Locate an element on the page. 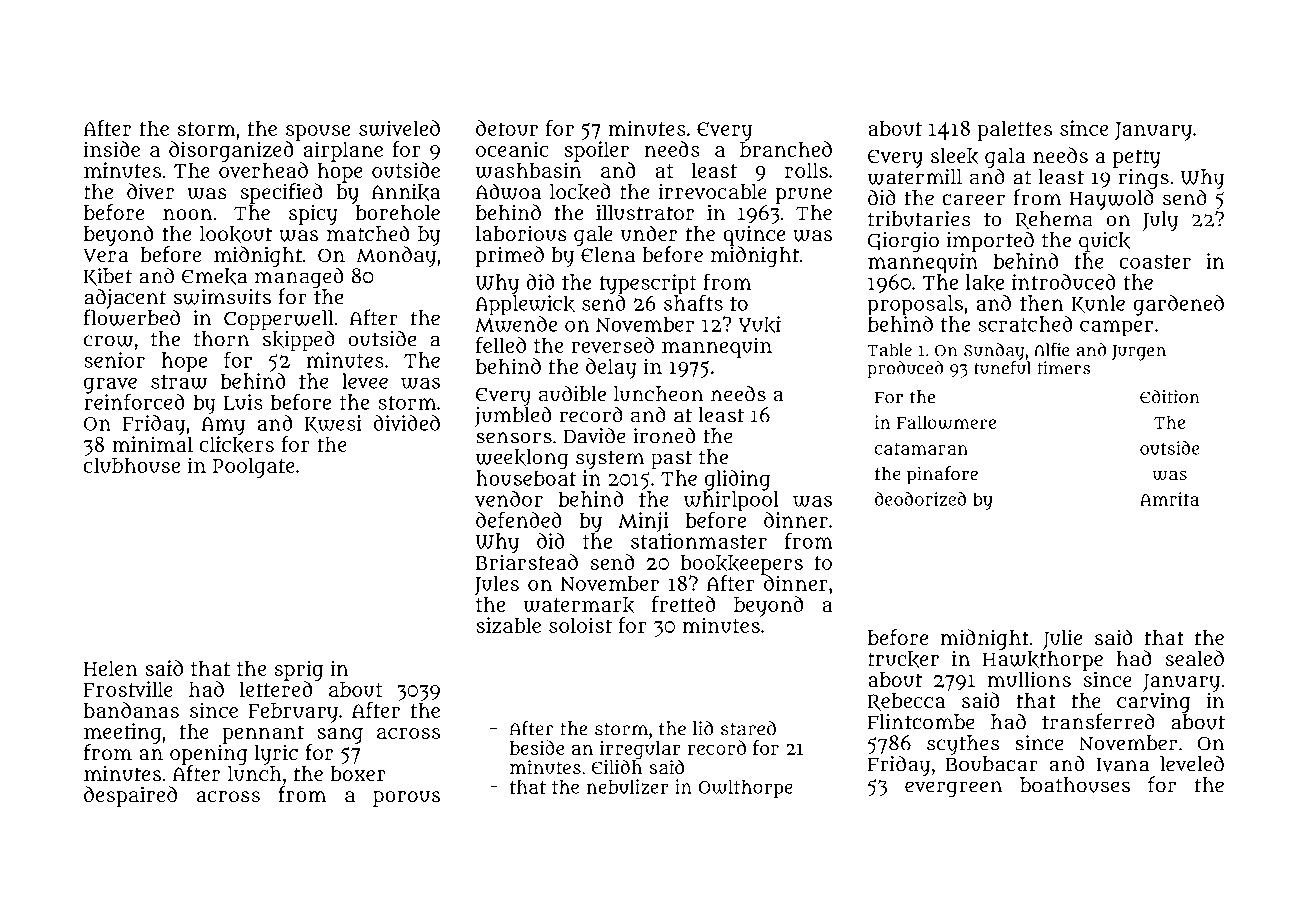  straw is located at coordinates (179, 382).
